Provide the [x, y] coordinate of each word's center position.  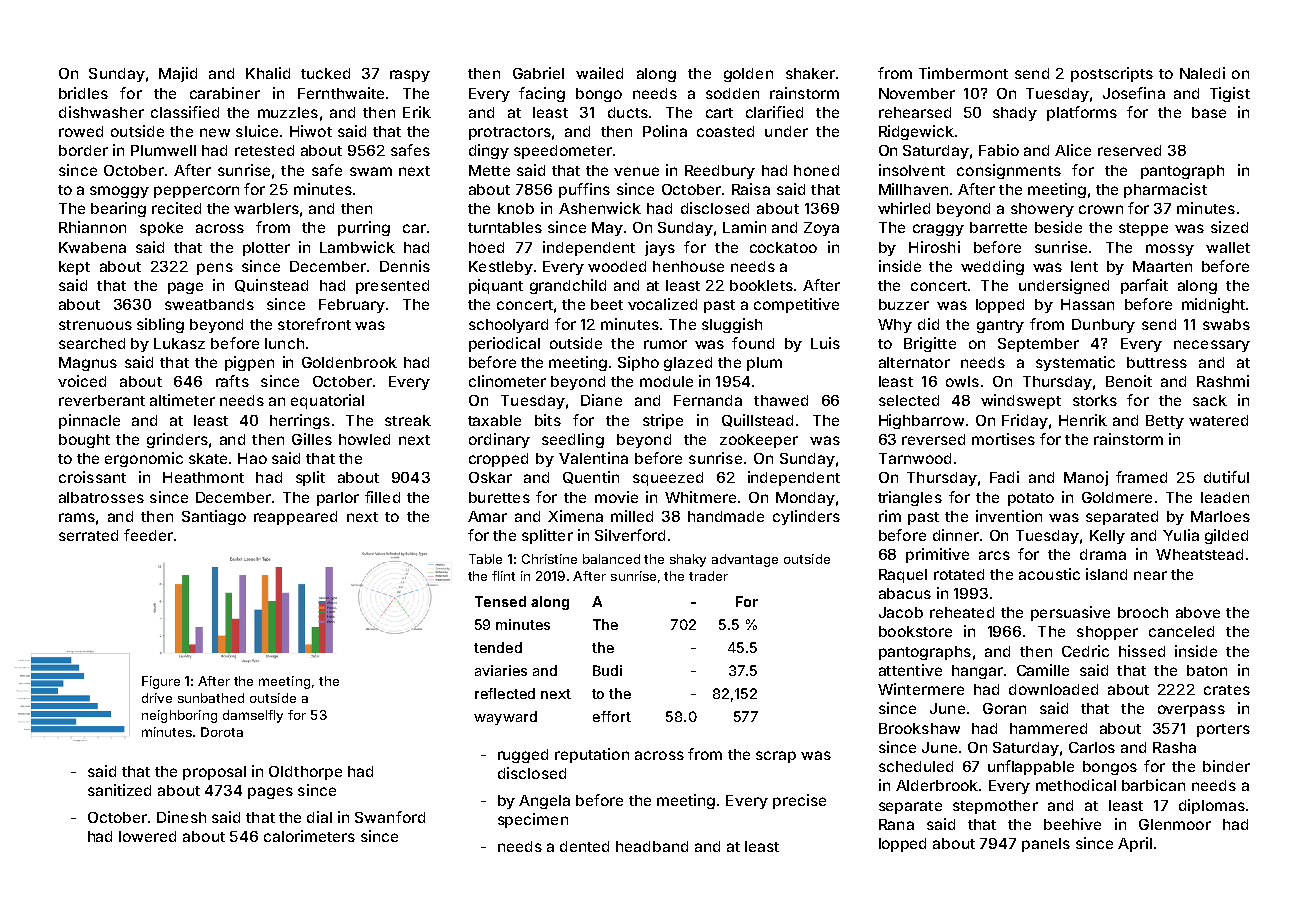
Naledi [1202, 73]
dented [584, 846]
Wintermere [921, 689]
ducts [628, 112]
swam [371, 171]
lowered [147, 836]
